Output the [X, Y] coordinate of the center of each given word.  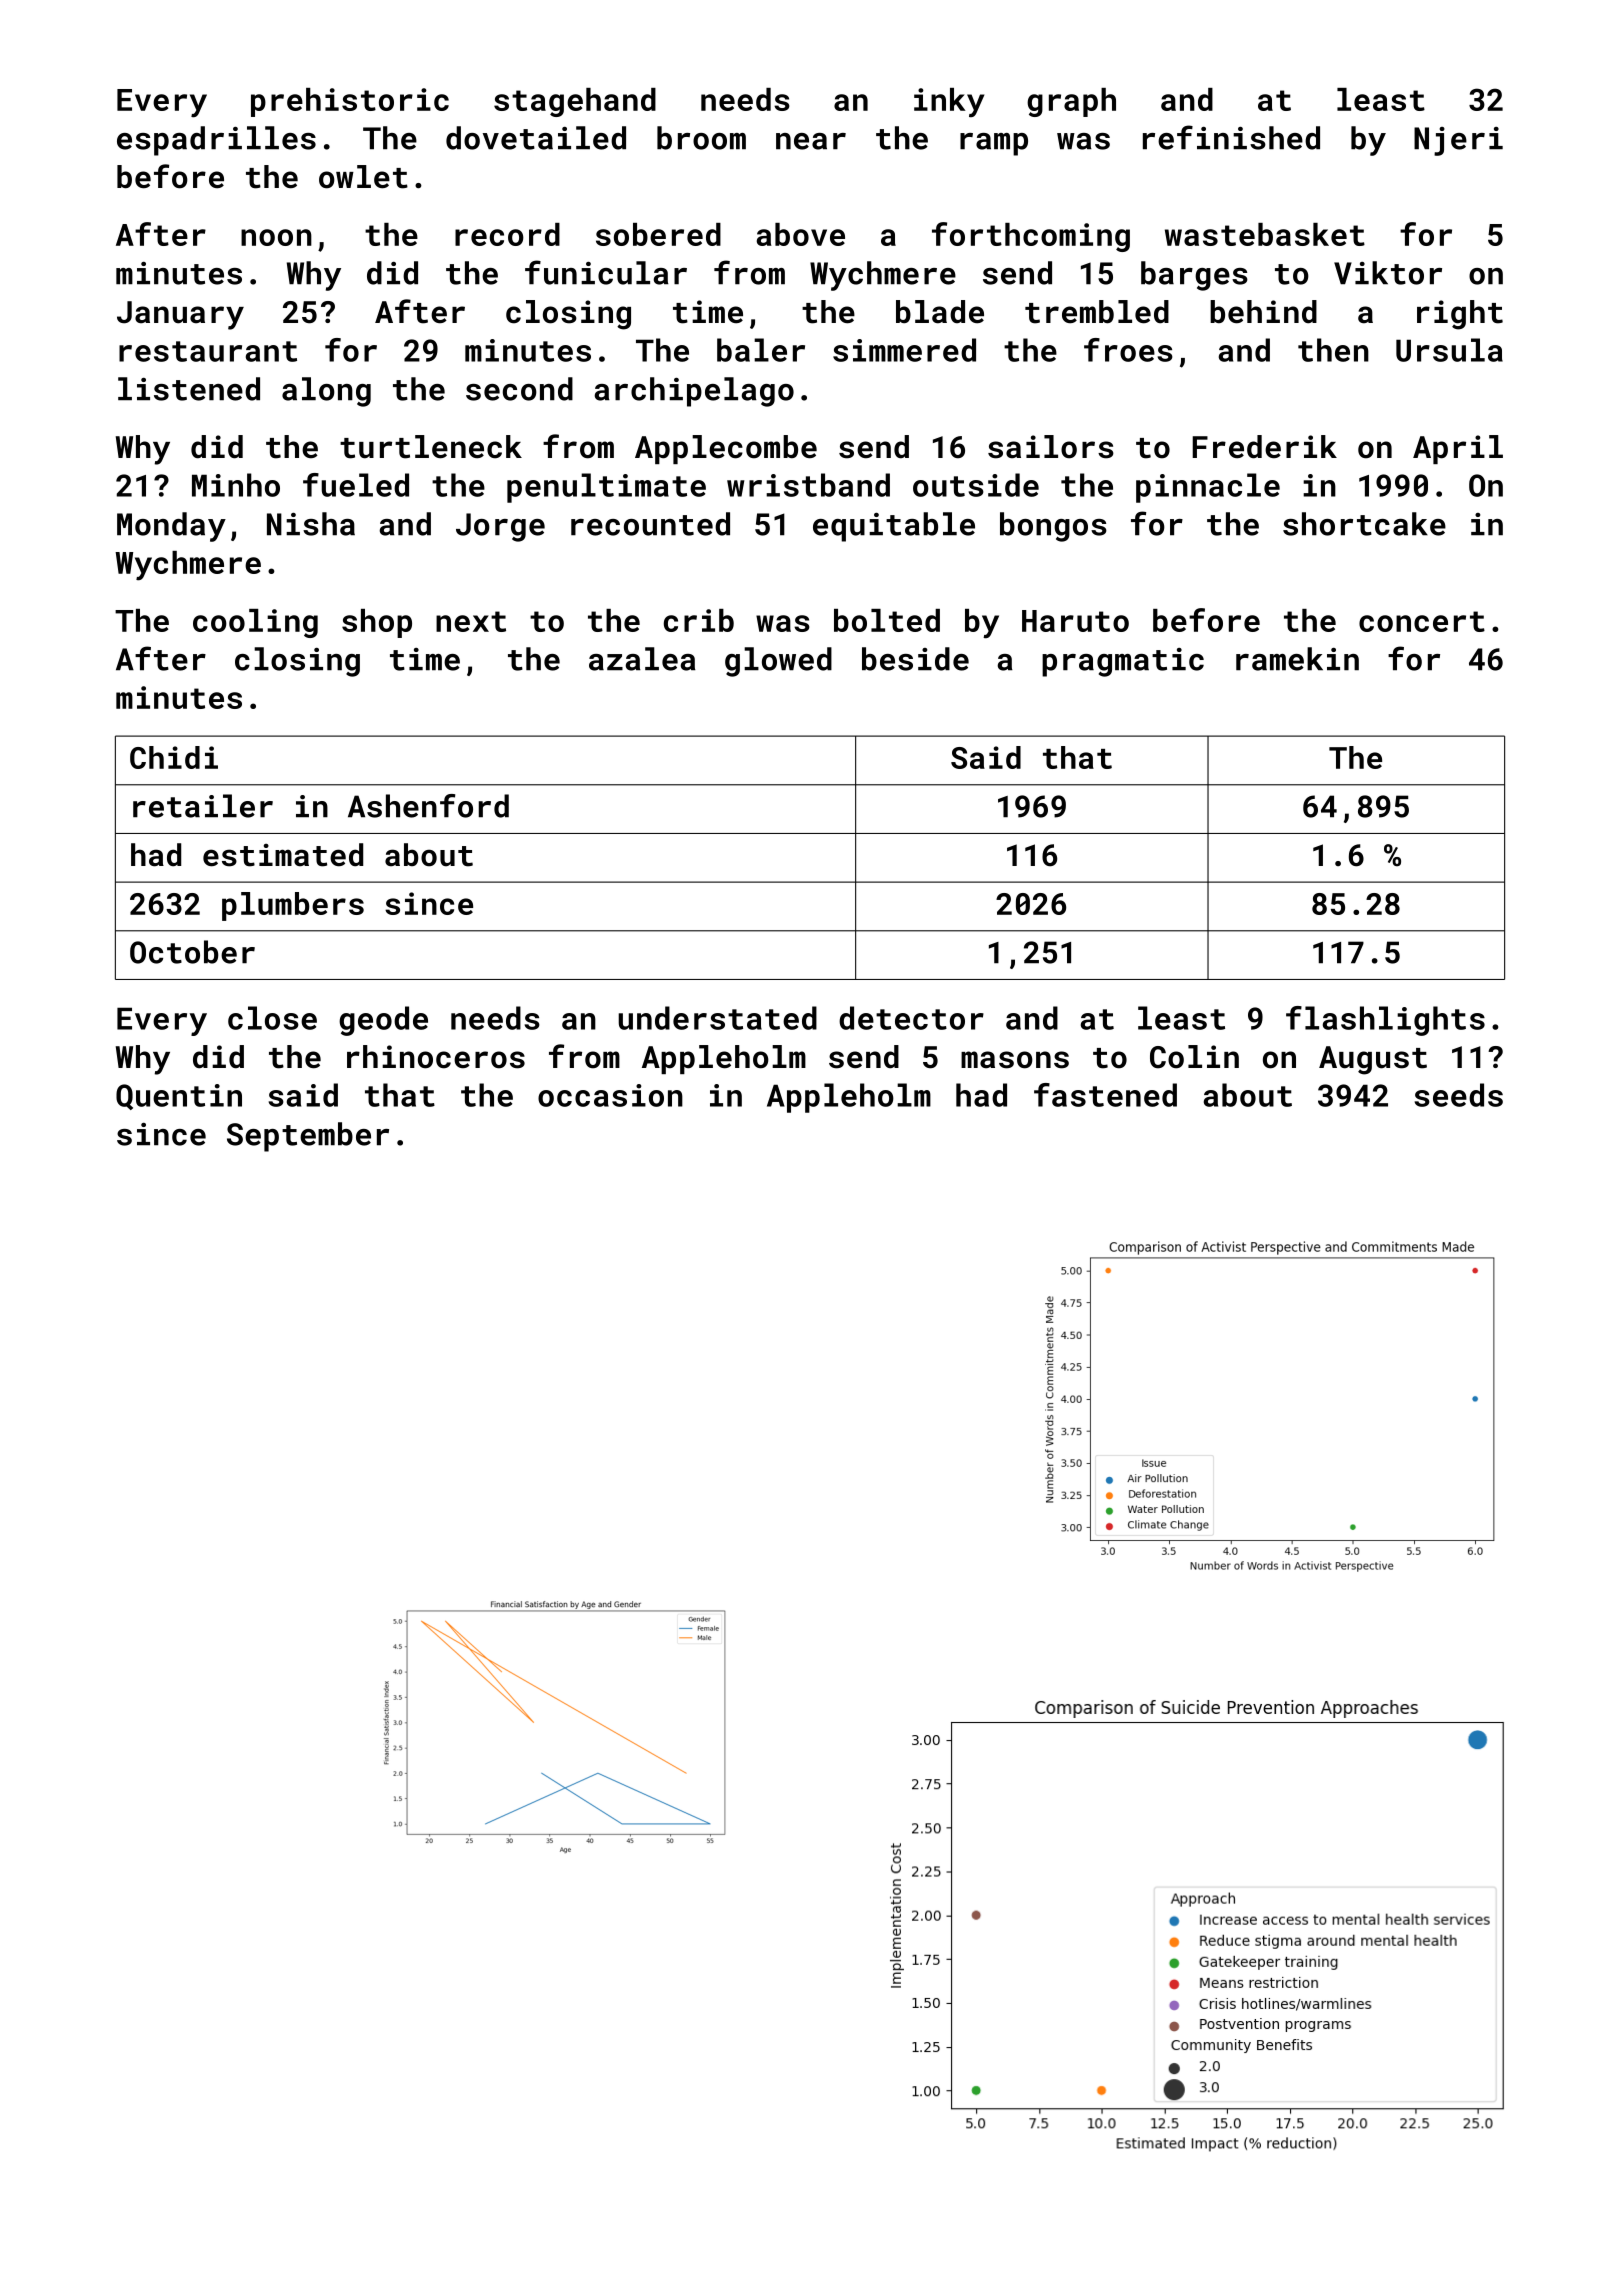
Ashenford [428, 806]
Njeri [1458, 141]
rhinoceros [436, 1057]
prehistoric [350, 102]
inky [949, 103]
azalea [642, 659]
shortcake [1364, 524]
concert [1422, 621]
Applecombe [726, 449]
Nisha [311, 524]
